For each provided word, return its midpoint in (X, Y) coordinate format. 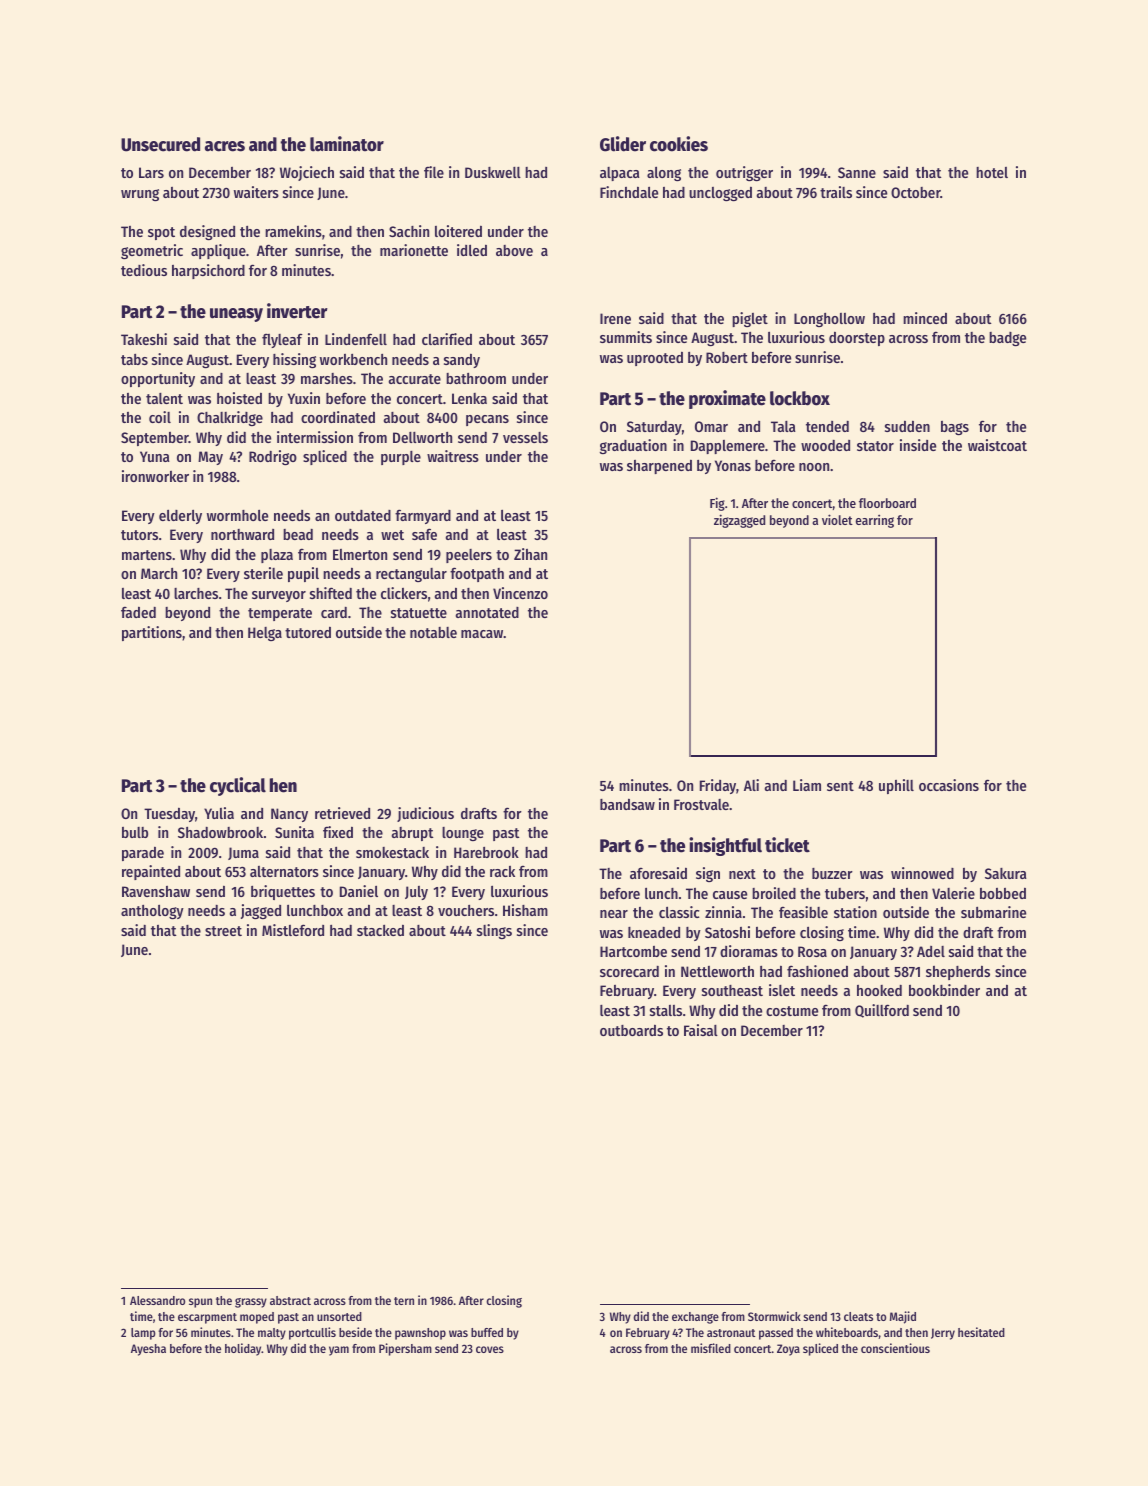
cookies (679, 144)
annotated (487, 612)
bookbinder (944, 990)
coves (490, 1349)
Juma (243, 853)
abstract (290, 1300)
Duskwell (493, 172)
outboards (631, 1030)
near (614, 914)
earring (875, 521)
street (223, 931)
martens (147, 555)
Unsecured (160, 144)
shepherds (958, 972)
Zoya (788, 1350)
